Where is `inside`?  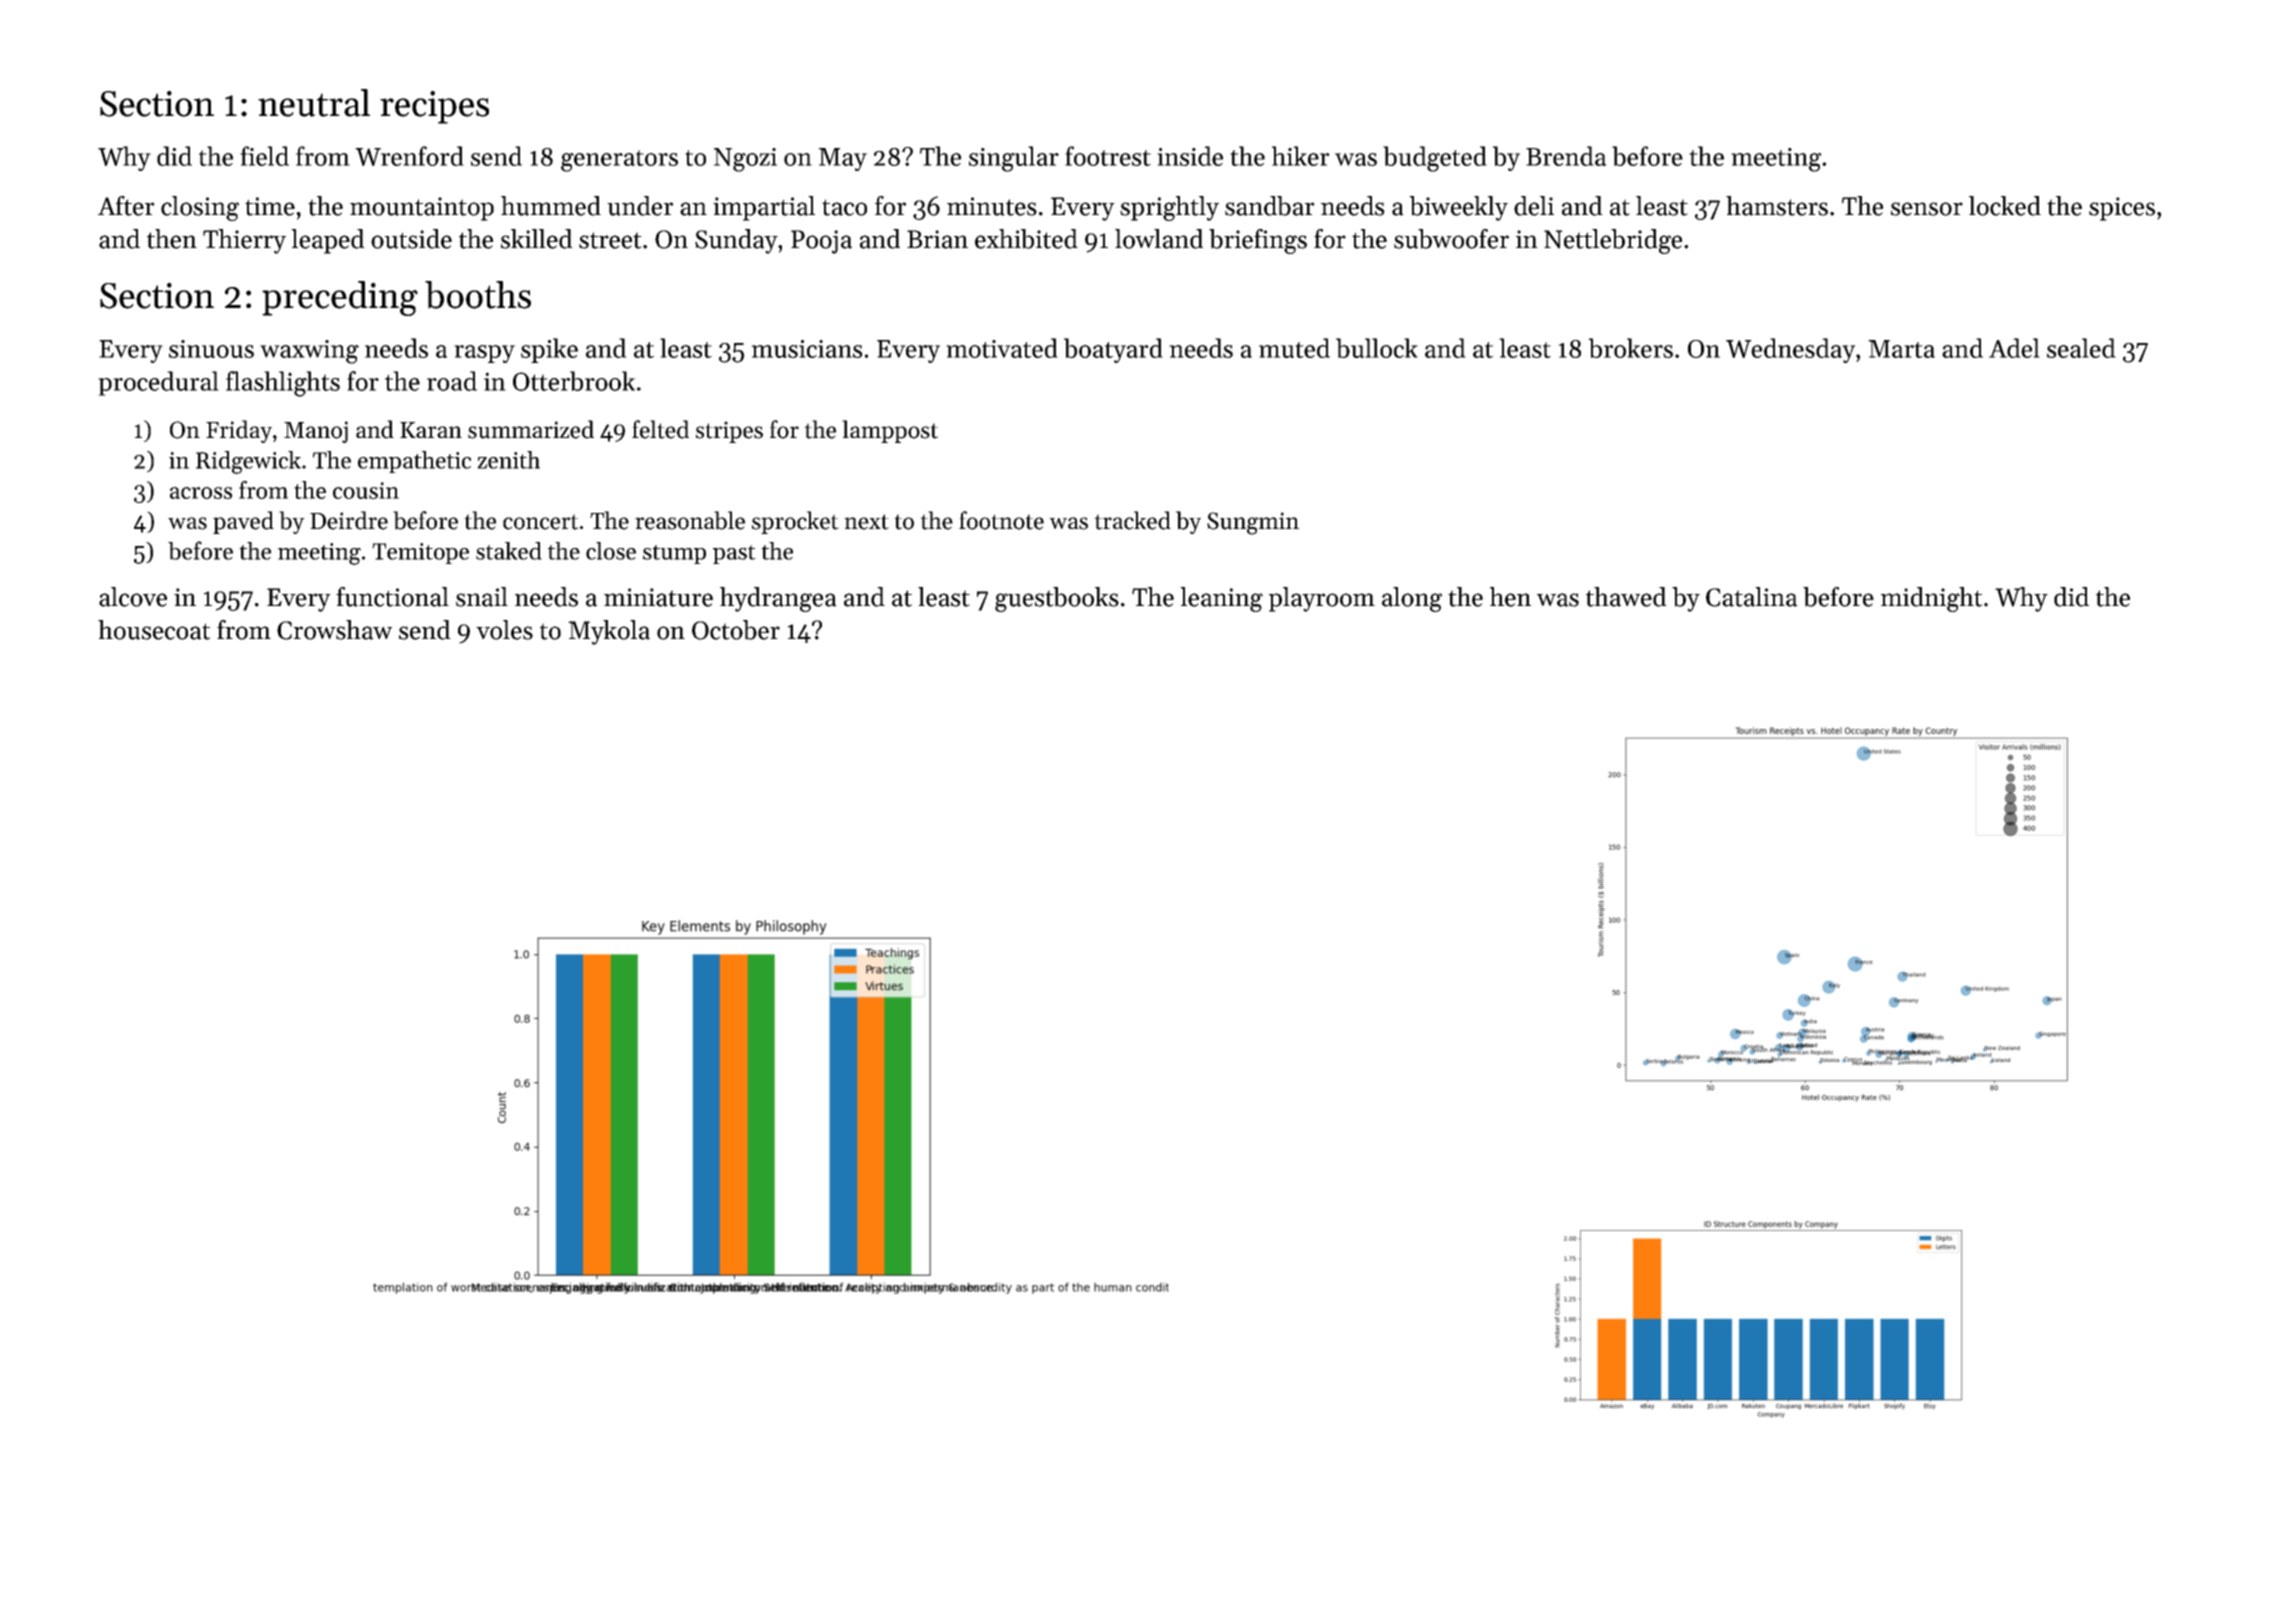
inside is located at coordinates (1190, 156).
